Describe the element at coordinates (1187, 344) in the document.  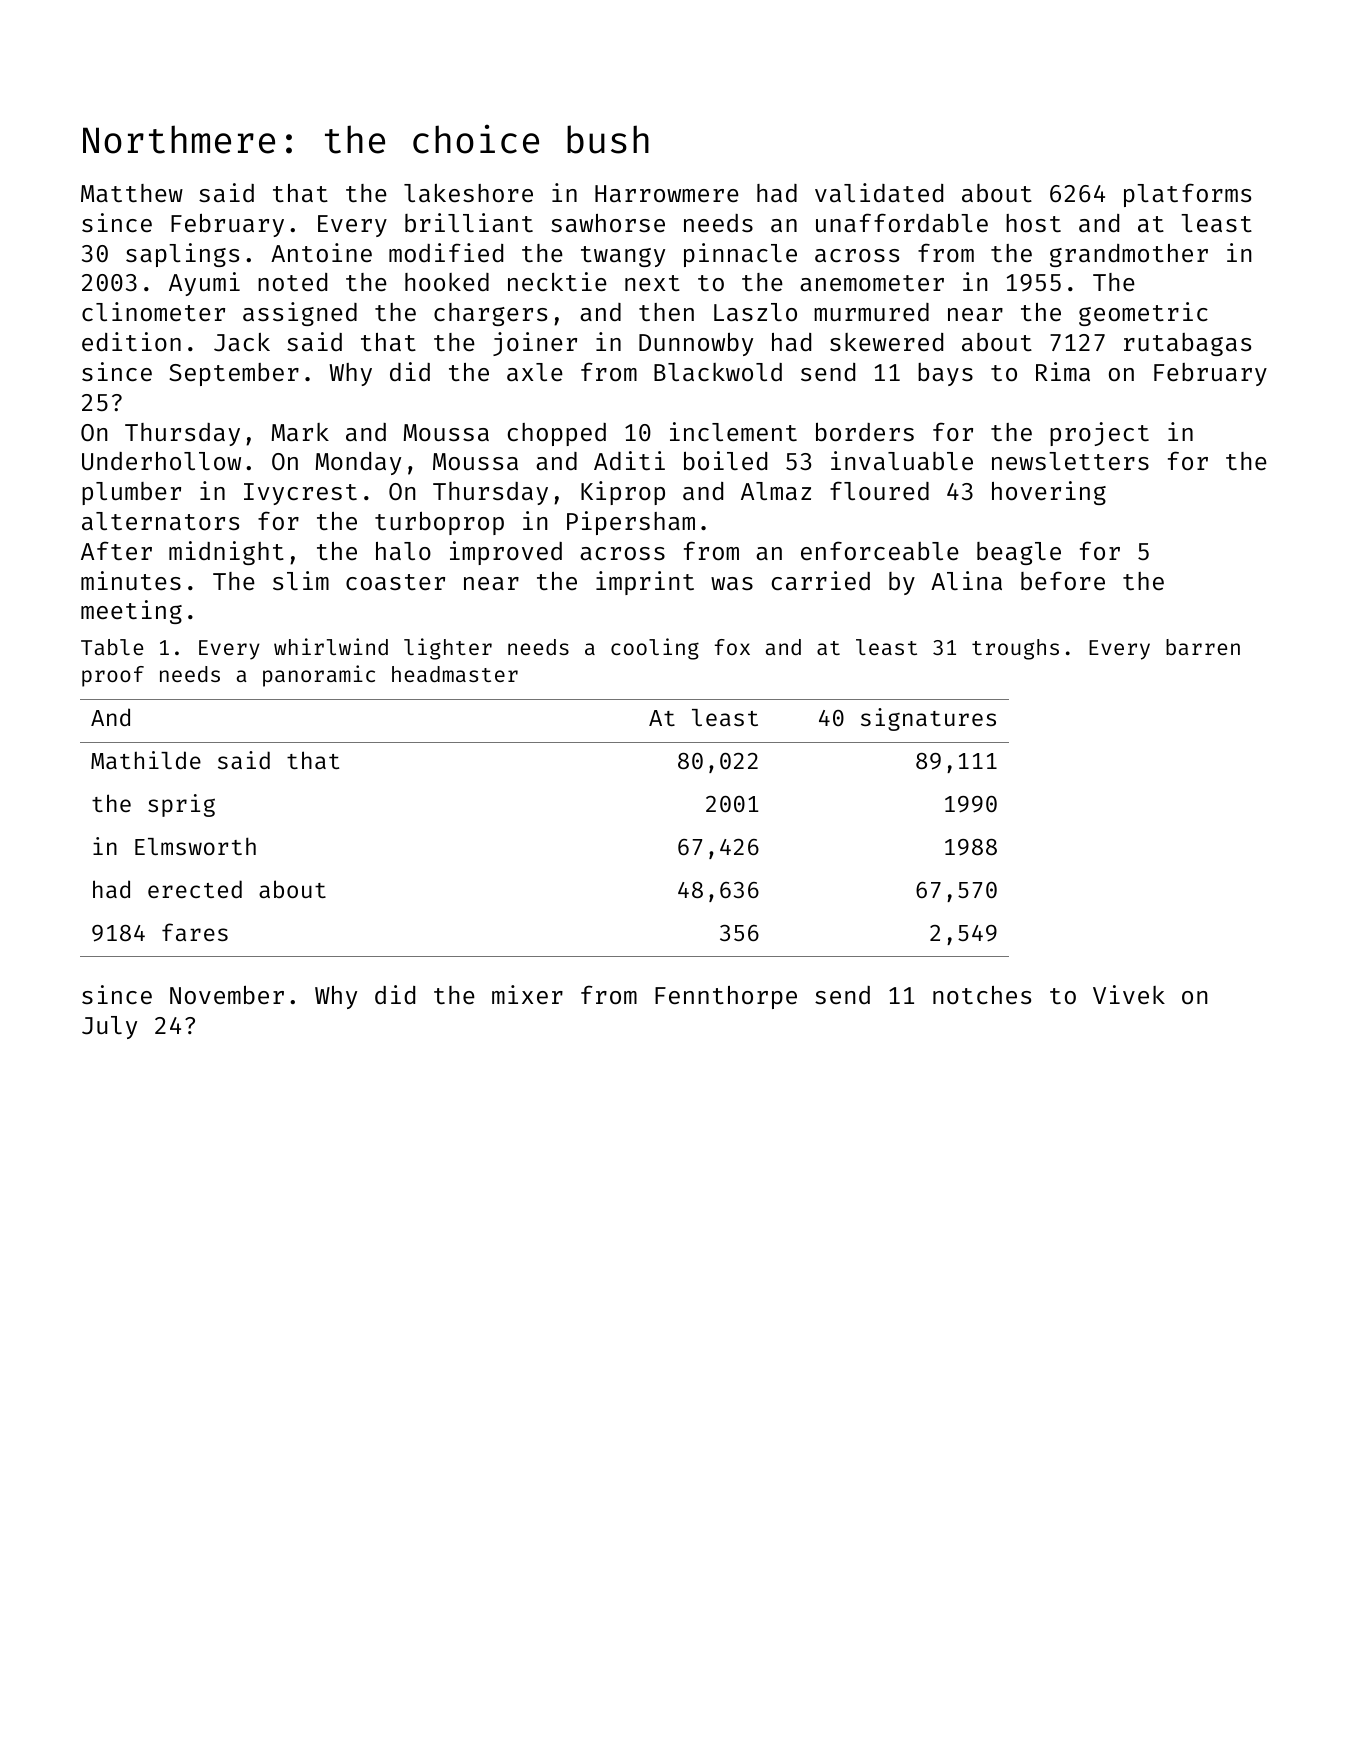
I see `rutabagas` at that location.
